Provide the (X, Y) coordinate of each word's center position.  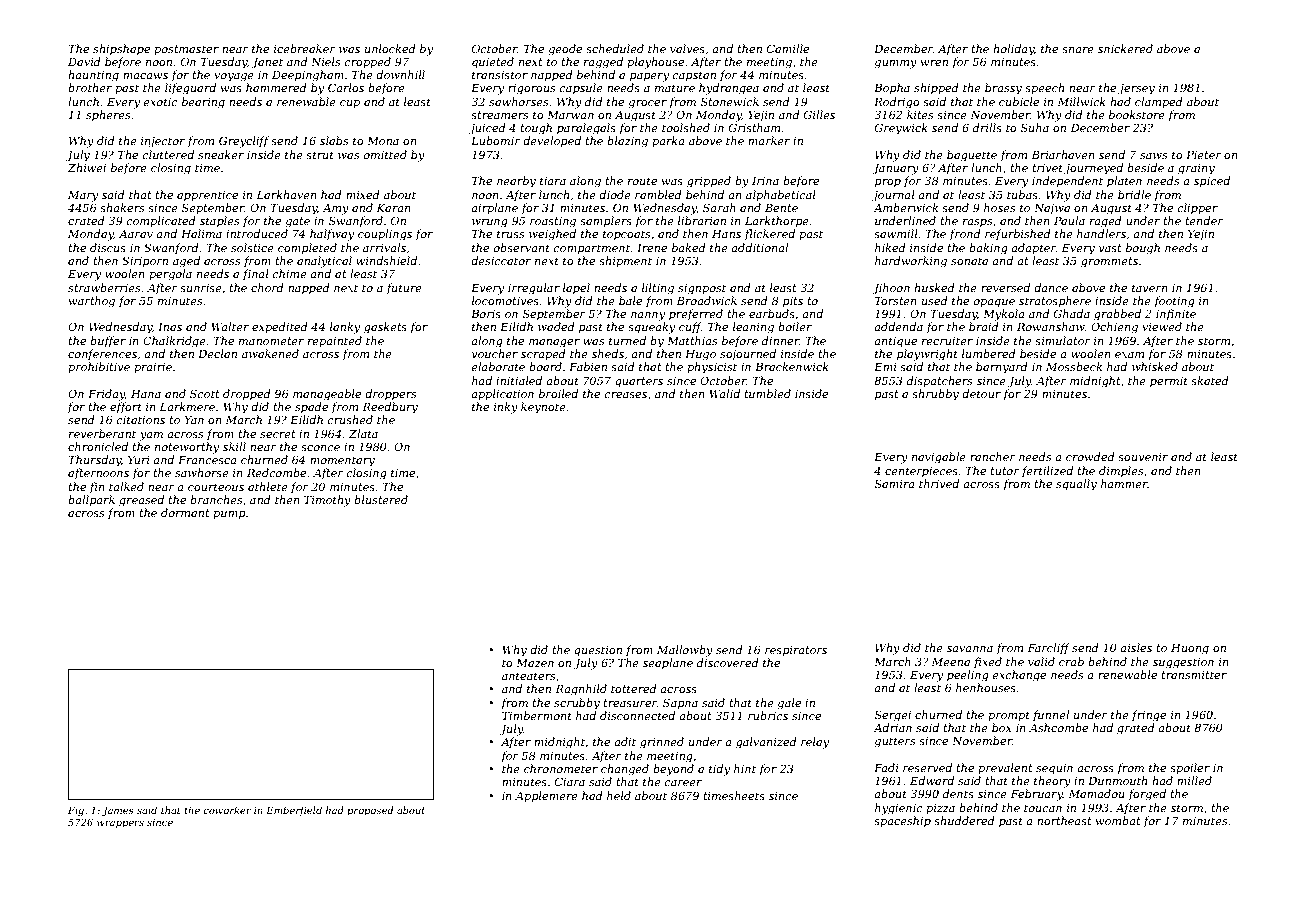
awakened (270, 353)
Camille (788, 48)
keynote (543, 408)
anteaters (529, 676)
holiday (1013, 50)
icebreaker (305, 48)
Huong (1190, 649)
